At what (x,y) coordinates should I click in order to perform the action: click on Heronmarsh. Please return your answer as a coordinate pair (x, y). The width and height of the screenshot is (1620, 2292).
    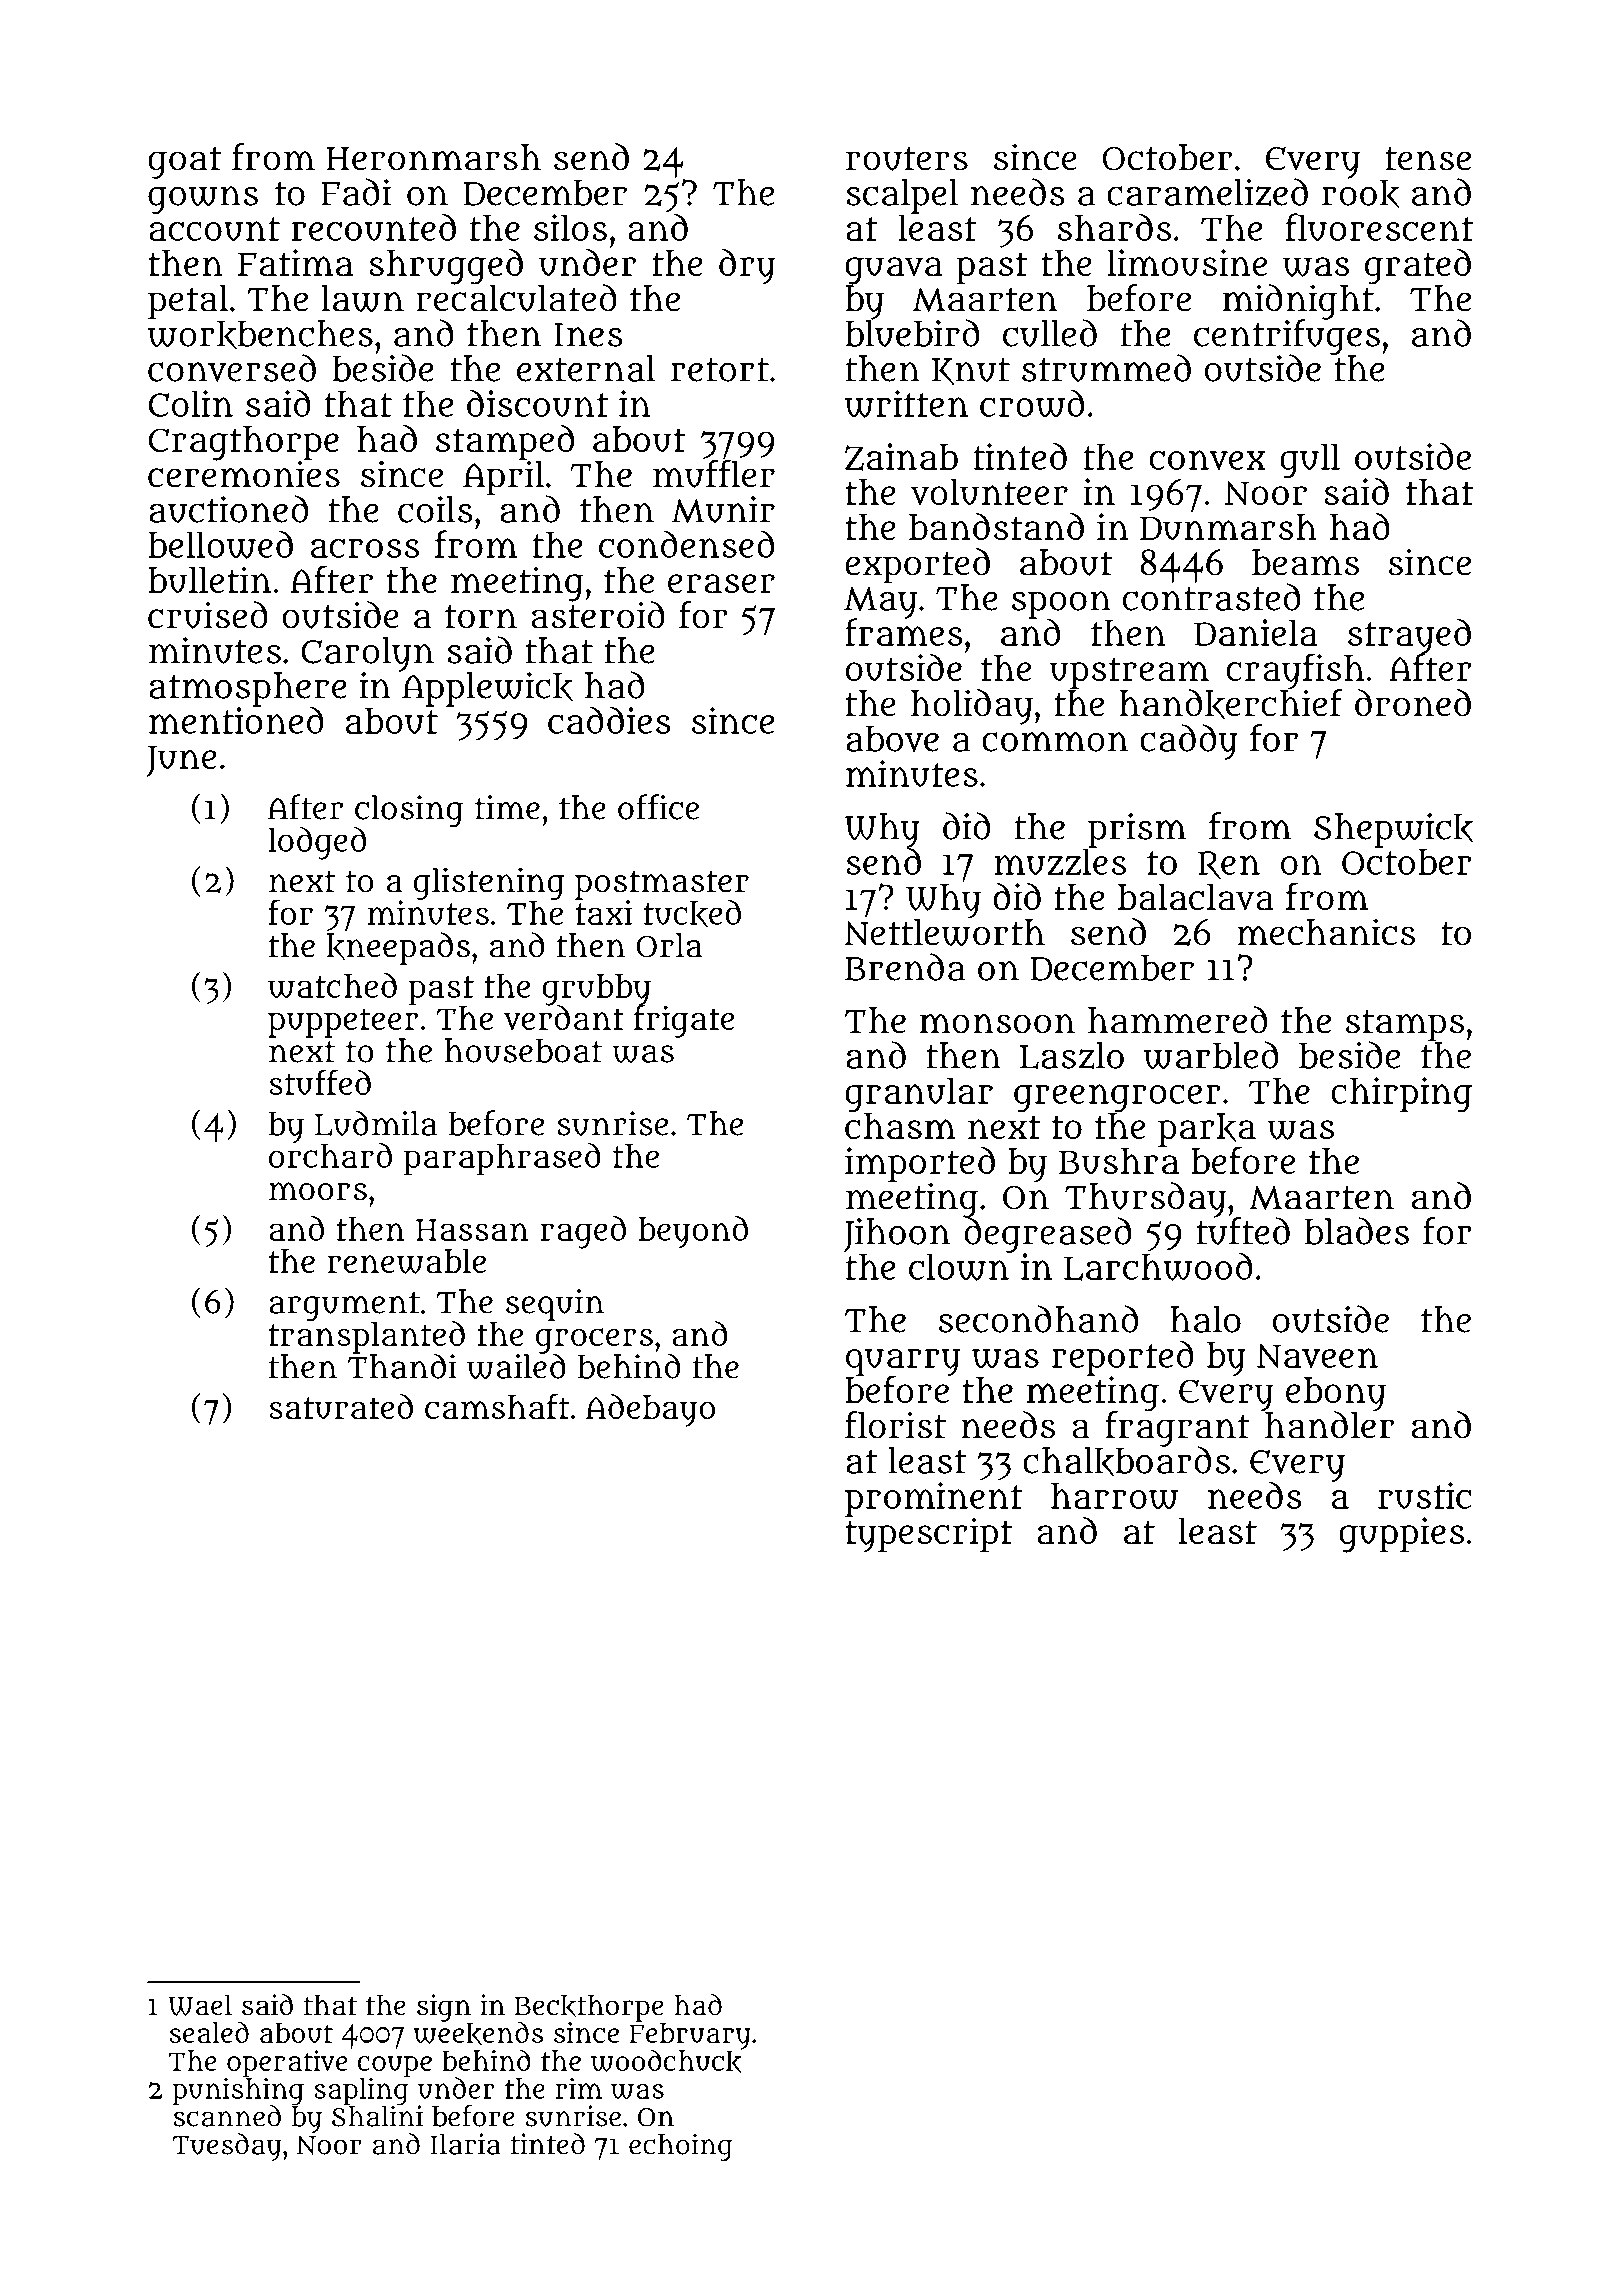
    Looking at the image, I should click on (434, 157).
